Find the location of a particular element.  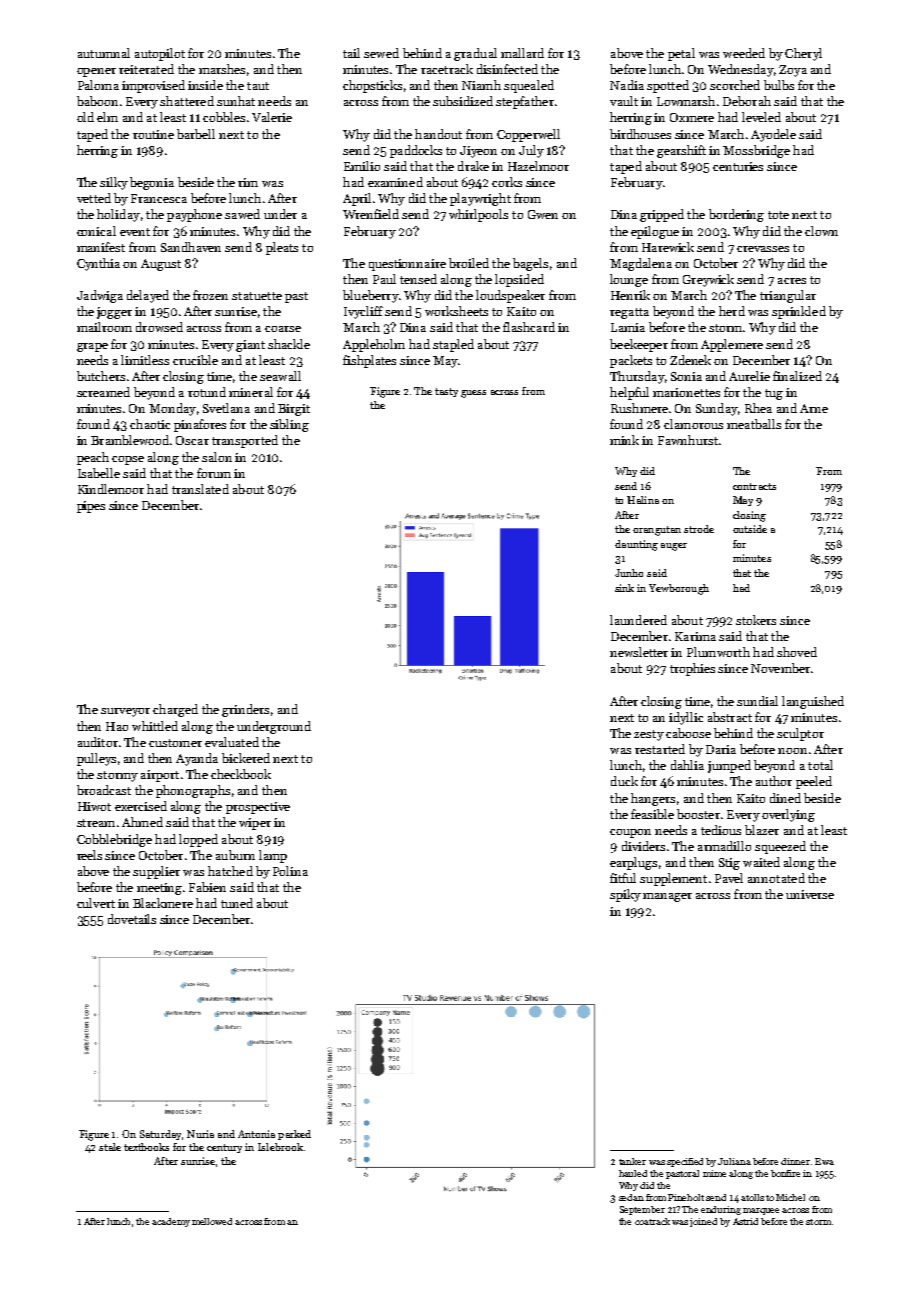

mellowed is located at coordinates (212, 1221).
